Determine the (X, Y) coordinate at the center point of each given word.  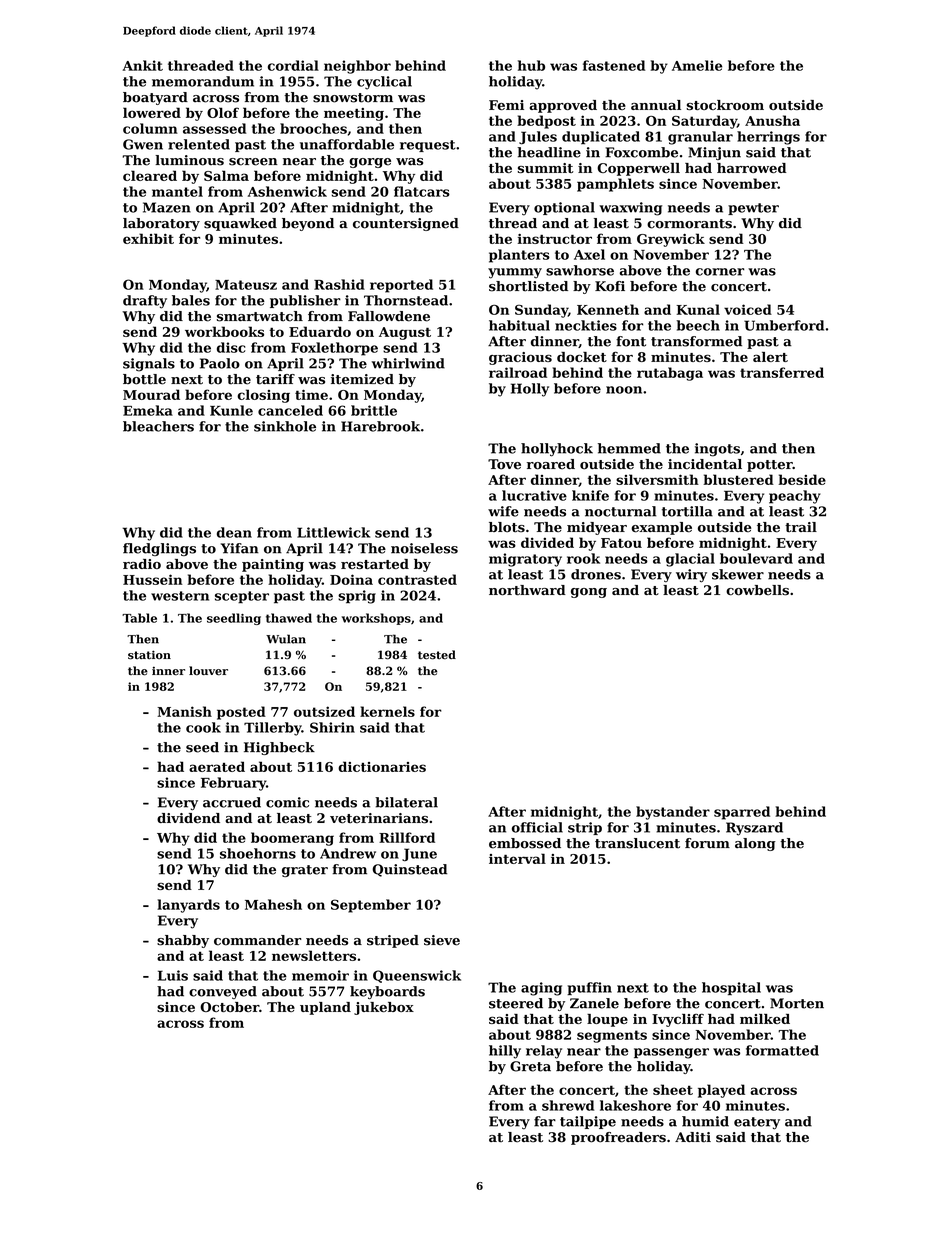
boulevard (756, 558)
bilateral (406, 802)
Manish (184, 711)
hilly (505, 1052)
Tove (504, 464)
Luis (173, 975)
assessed (214, 128)
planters (519, 256)
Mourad (151, 394)
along (755, 844)
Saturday (704, 122)
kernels (387, 711)
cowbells (757, 590)
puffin (589, 988)
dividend (188, 818)
